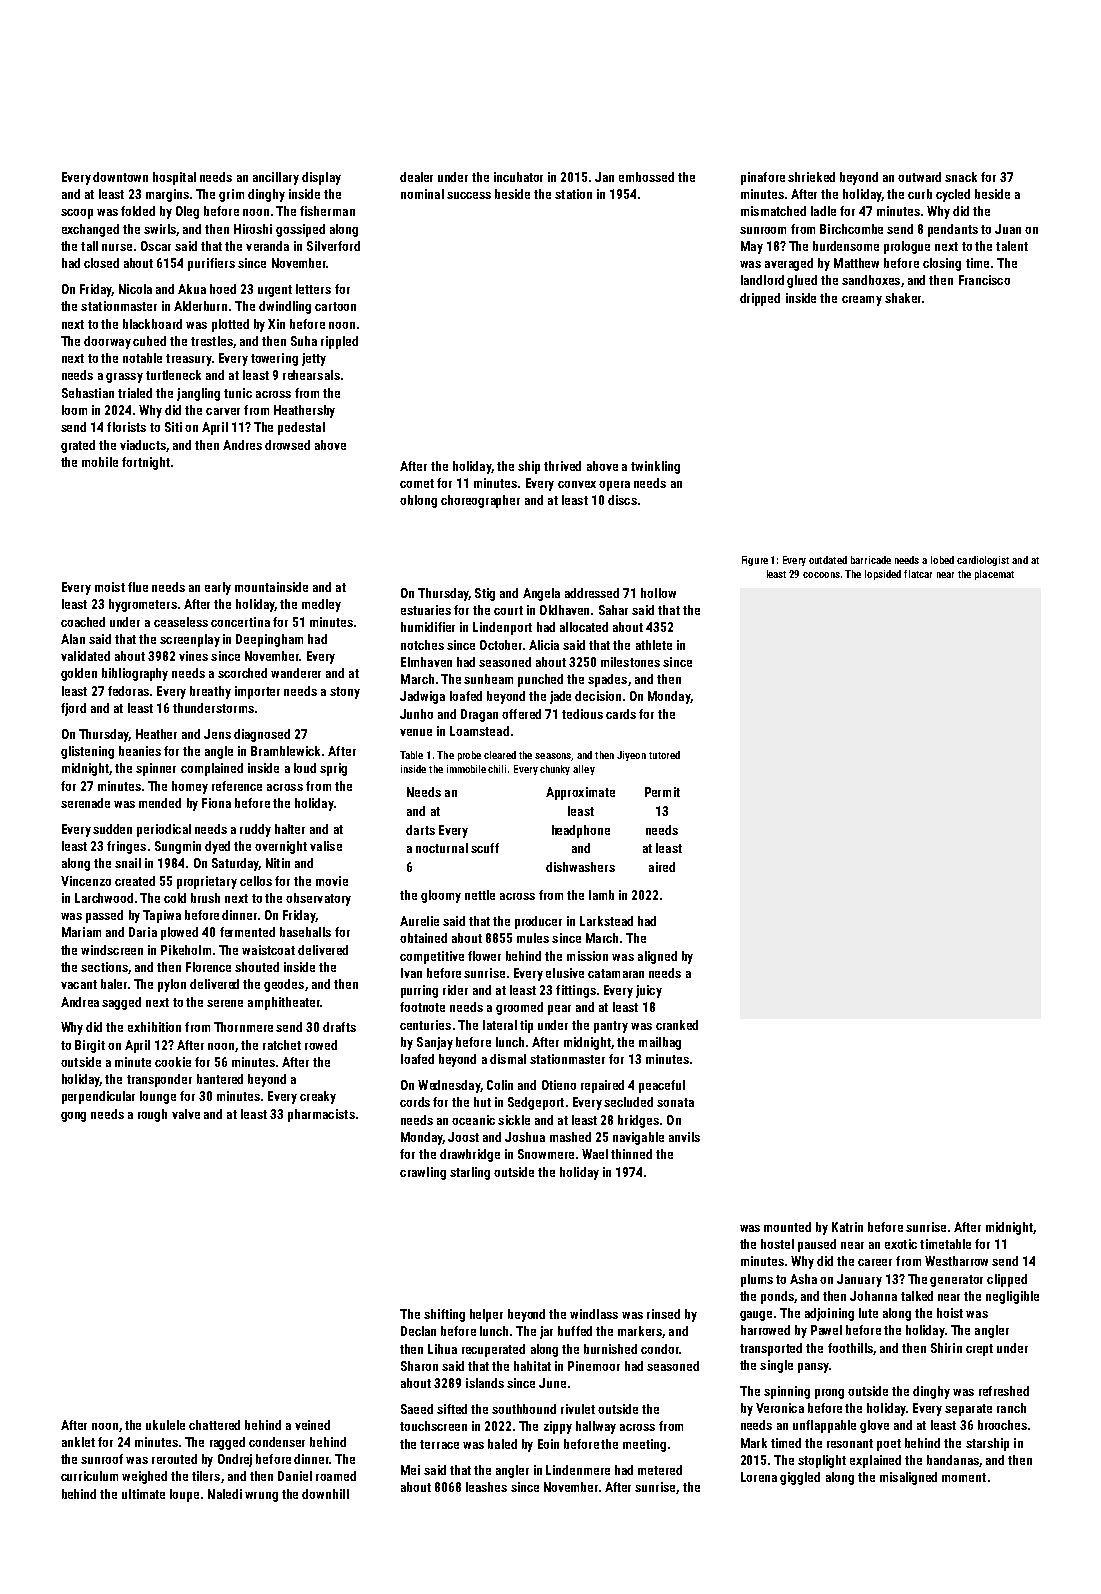 This screenshot has height=1594, width=1101. What do you see at coordinates (803, 1279) in the screenshot?
I see `Asha` at bounding box center [803, 1279].
